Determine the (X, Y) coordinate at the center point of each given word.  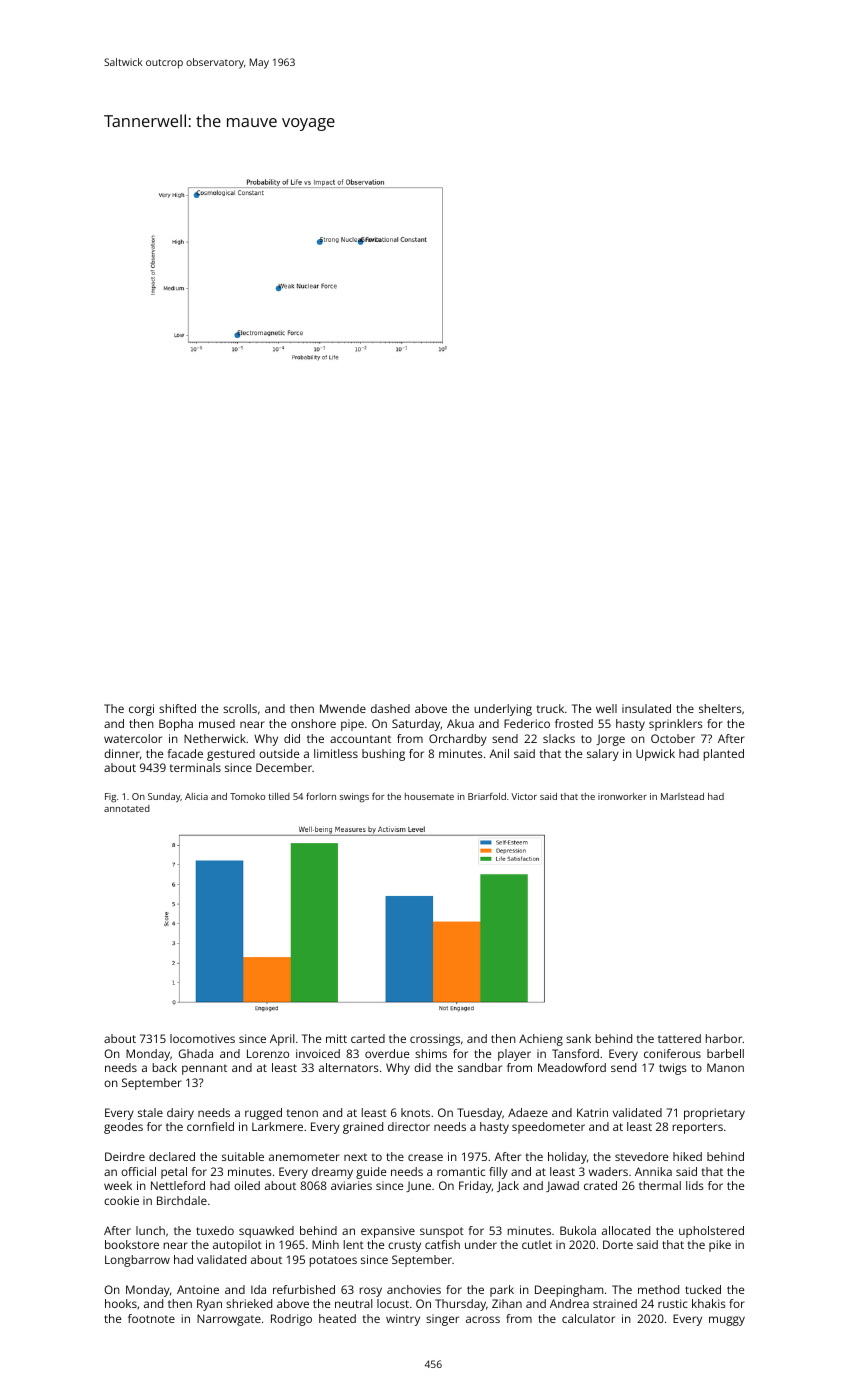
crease (425, 1157)
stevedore (641, 1156)
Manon (725, 1067)
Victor (524, 796)
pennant (204, 1069)
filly (498, 1173)
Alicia (196, 796)
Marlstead (682, 796)
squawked (266, 1232)
